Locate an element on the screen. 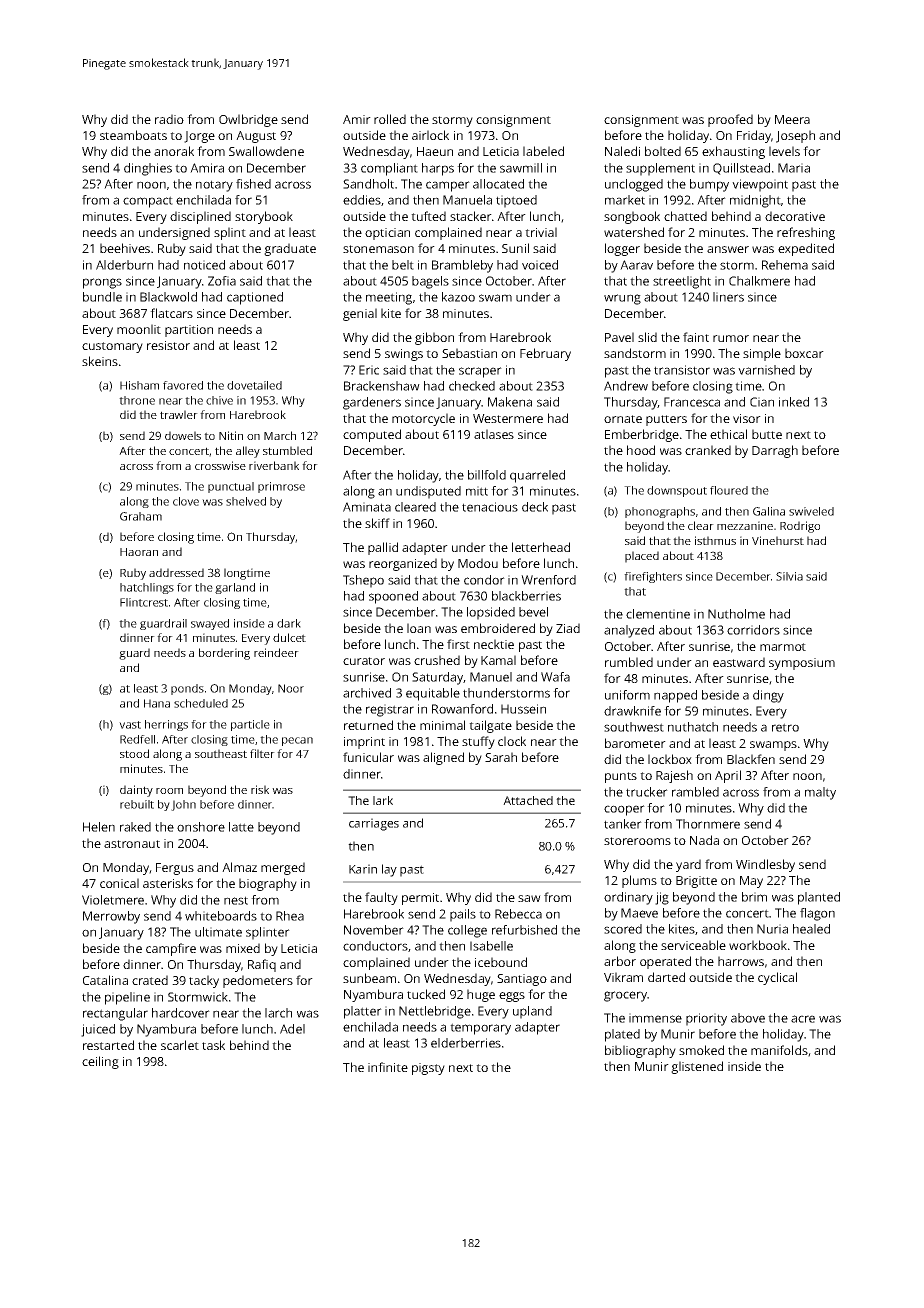 This screenshot has width=924, height=1308. expedited is located at coordinates (806, 249).
